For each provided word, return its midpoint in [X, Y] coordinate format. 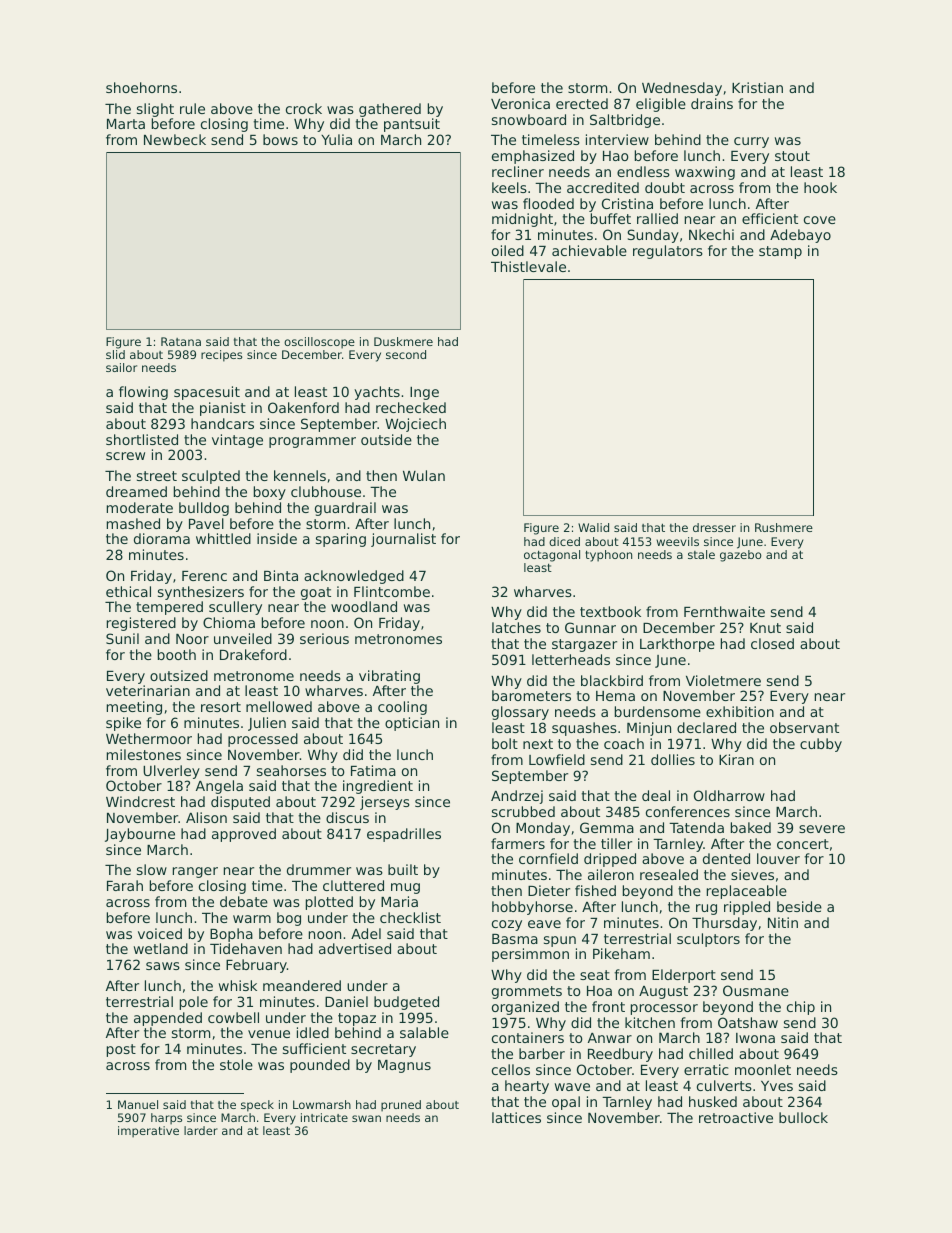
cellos [511, 1069]
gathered [390, 110]
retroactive [736, 1117]
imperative [148, 1132]
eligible [661, 105]
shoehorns [141, 87]
